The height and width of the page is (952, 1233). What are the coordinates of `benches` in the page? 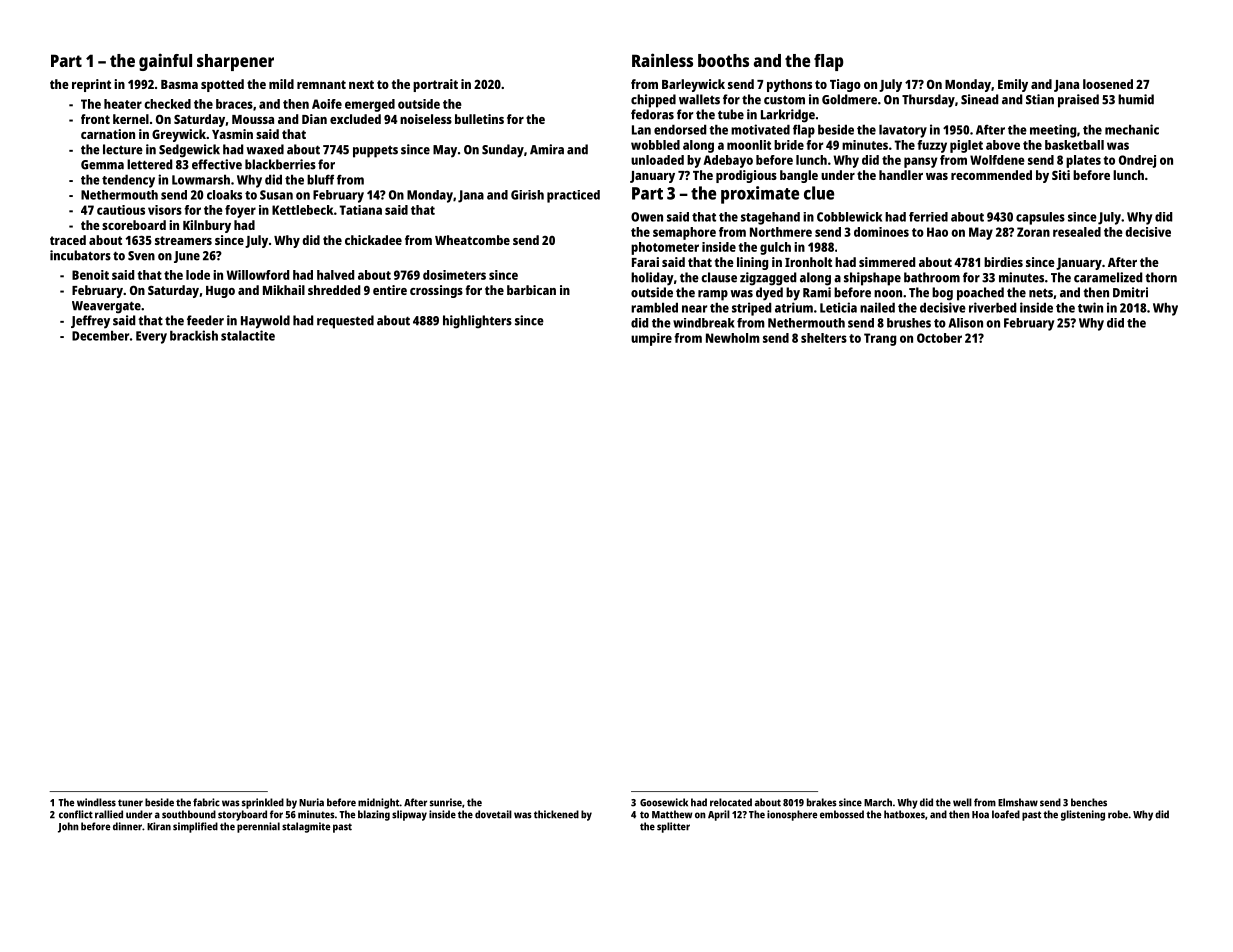 It's located at (1089, 802).
